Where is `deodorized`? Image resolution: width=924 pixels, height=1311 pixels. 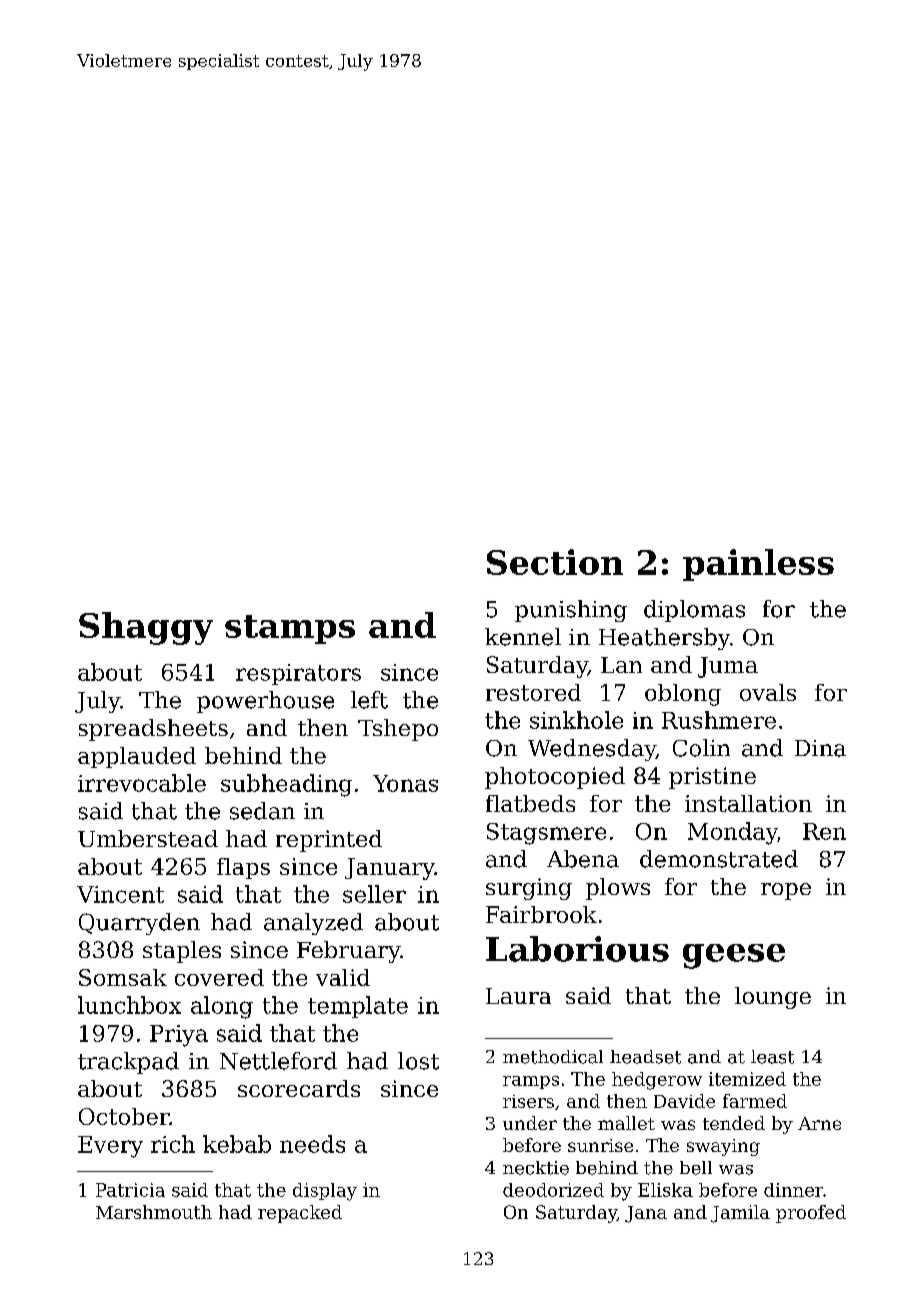
deodorized is located at coordinates (553, 1190).
